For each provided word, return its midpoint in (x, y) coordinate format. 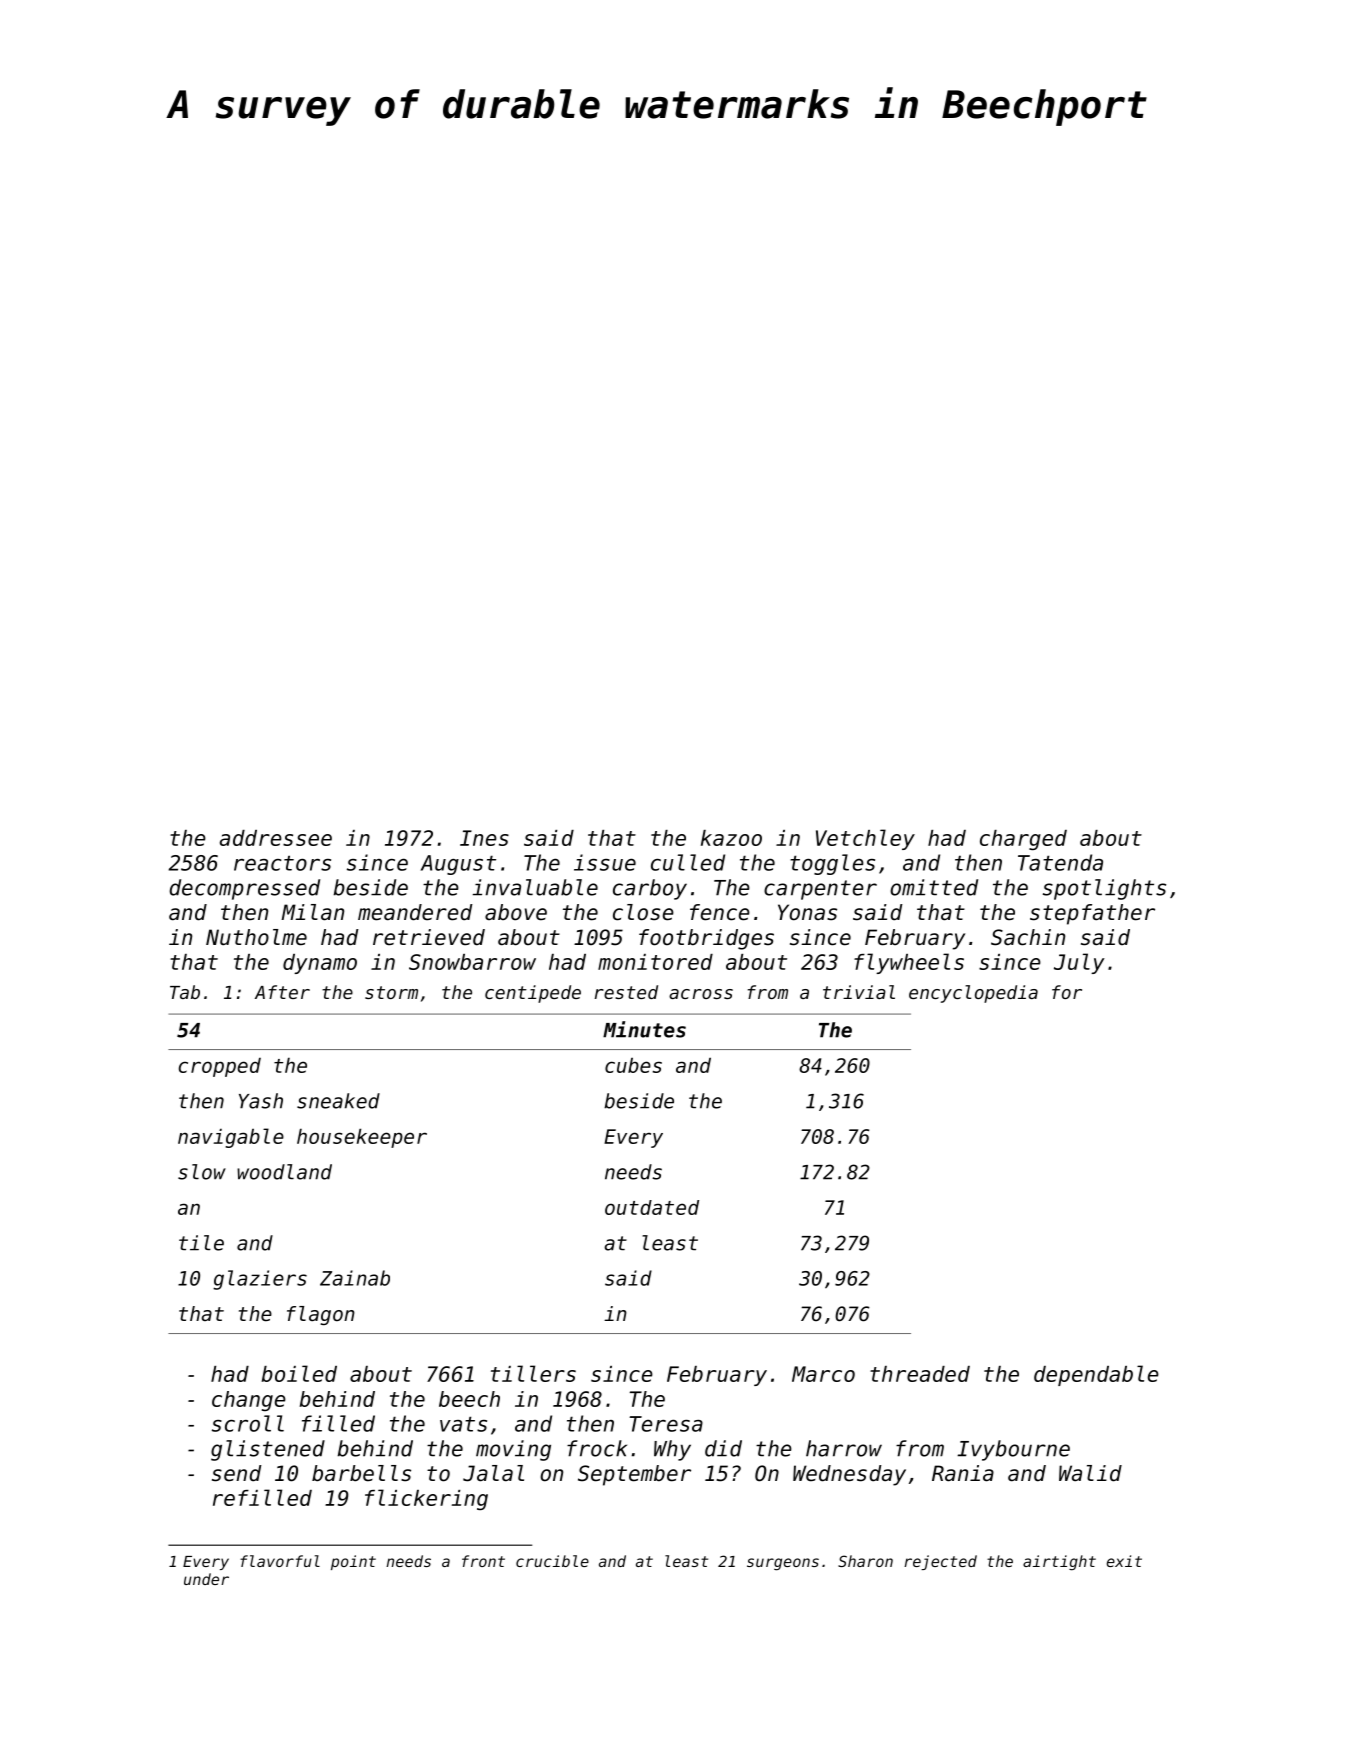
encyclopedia (973, 994)
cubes (633, 1065)
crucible (552, 1561)
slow (202, 1172)
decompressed (244, 889)
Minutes (644, 1029)
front (483, 1561)
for (1067, 992)
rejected (940, 1562)
